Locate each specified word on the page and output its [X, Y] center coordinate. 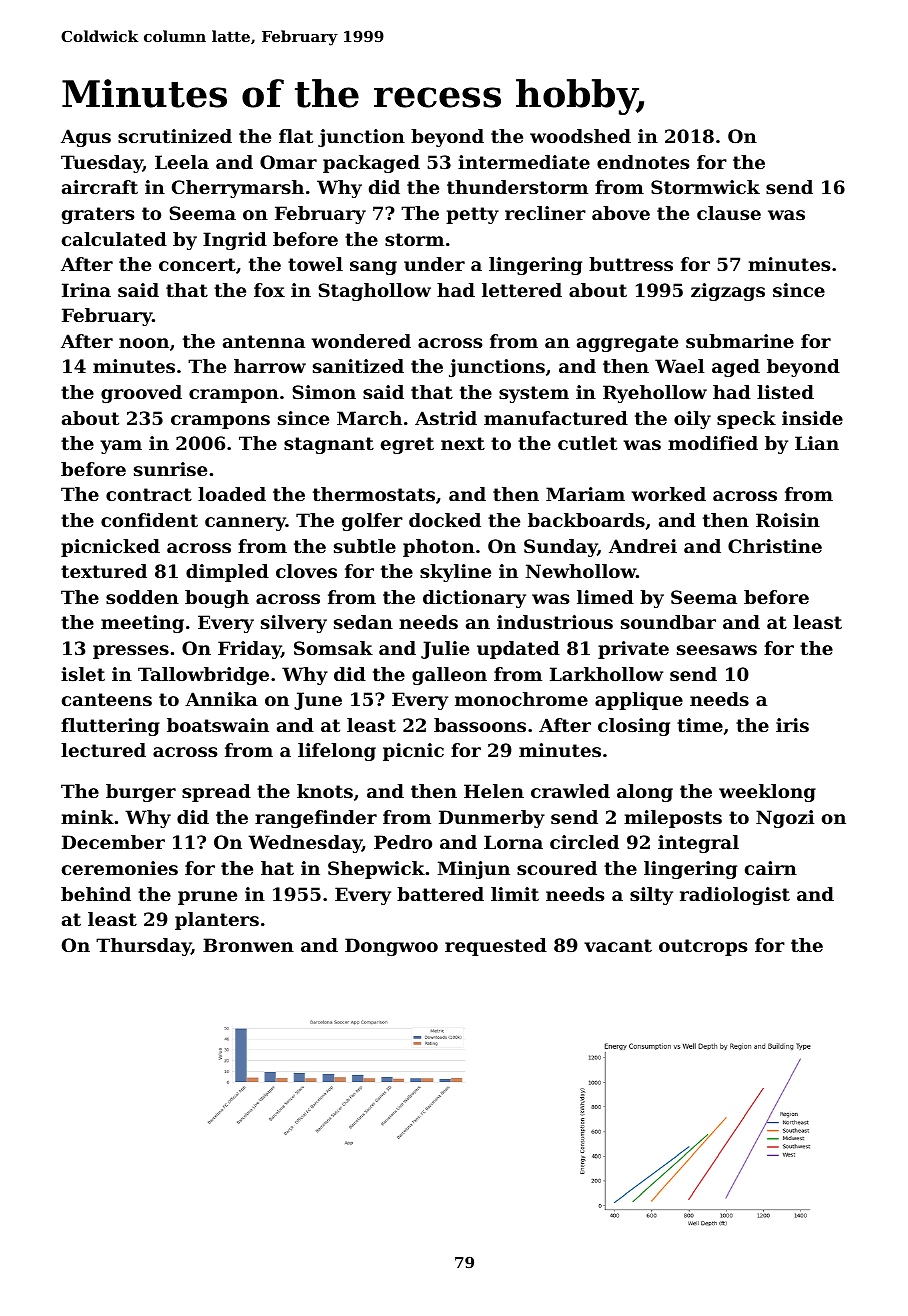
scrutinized [175, 136]
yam [121, 447]
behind [96, 894]
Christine [775, 546]
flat [296, 136]
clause [729, 213]
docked [445, 520]
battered [440, 894]
